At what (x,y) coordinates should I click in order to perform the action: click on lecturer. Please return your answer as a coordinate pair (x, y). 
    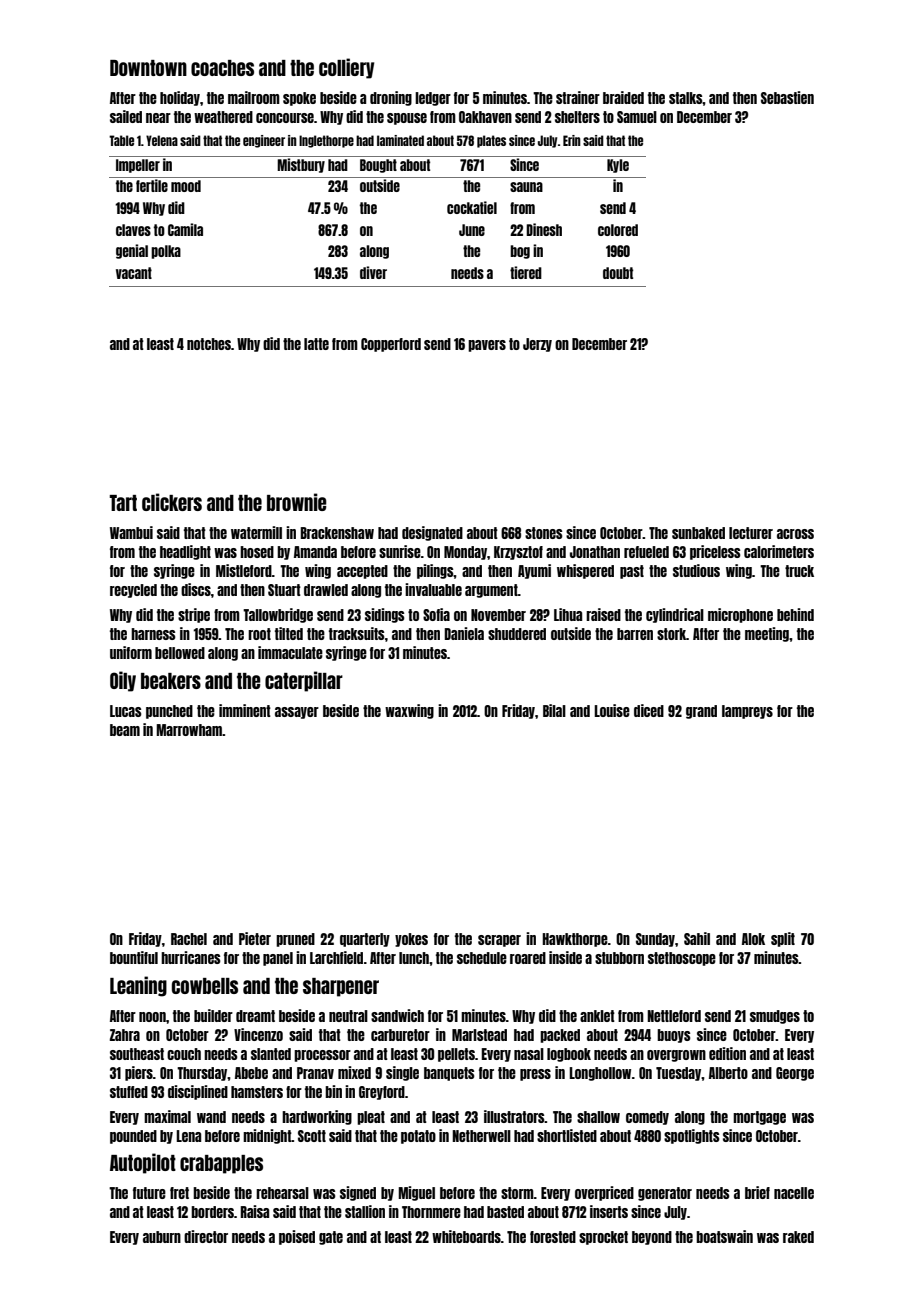
    Looking at the image, I should click on (751, 533).
